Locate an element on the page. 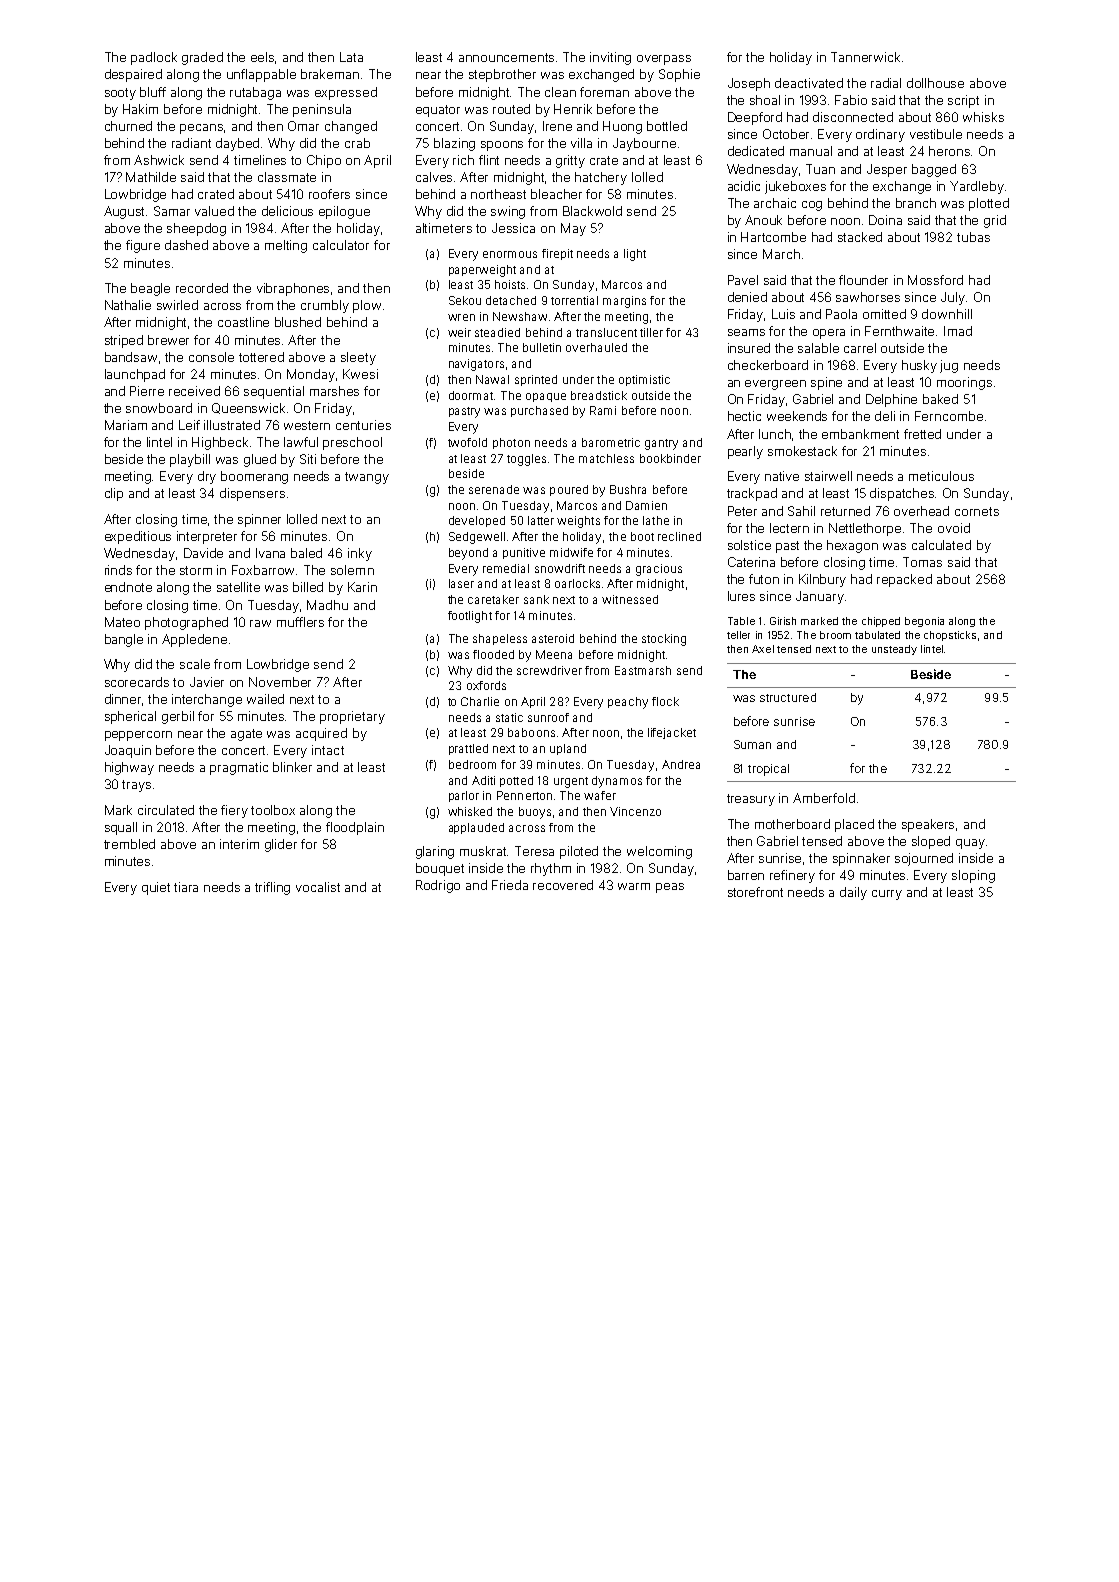 The height and width of the image is (1582, 1119). vibraphones is located at coordinates (293, 289).
